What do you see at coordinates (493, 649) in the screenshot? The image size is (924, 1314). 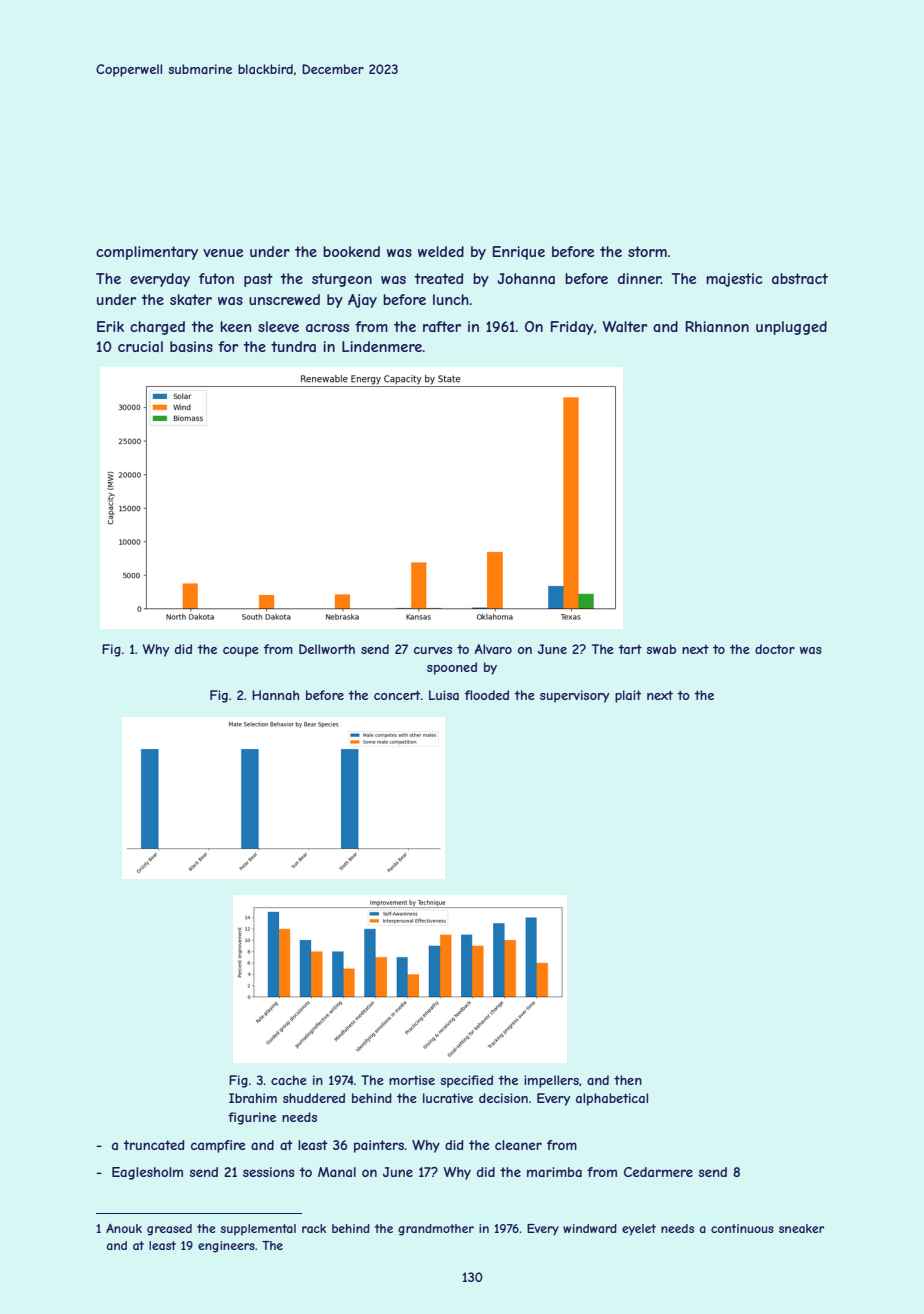 I see `Alvaro` at bounding box center [493, 649].
